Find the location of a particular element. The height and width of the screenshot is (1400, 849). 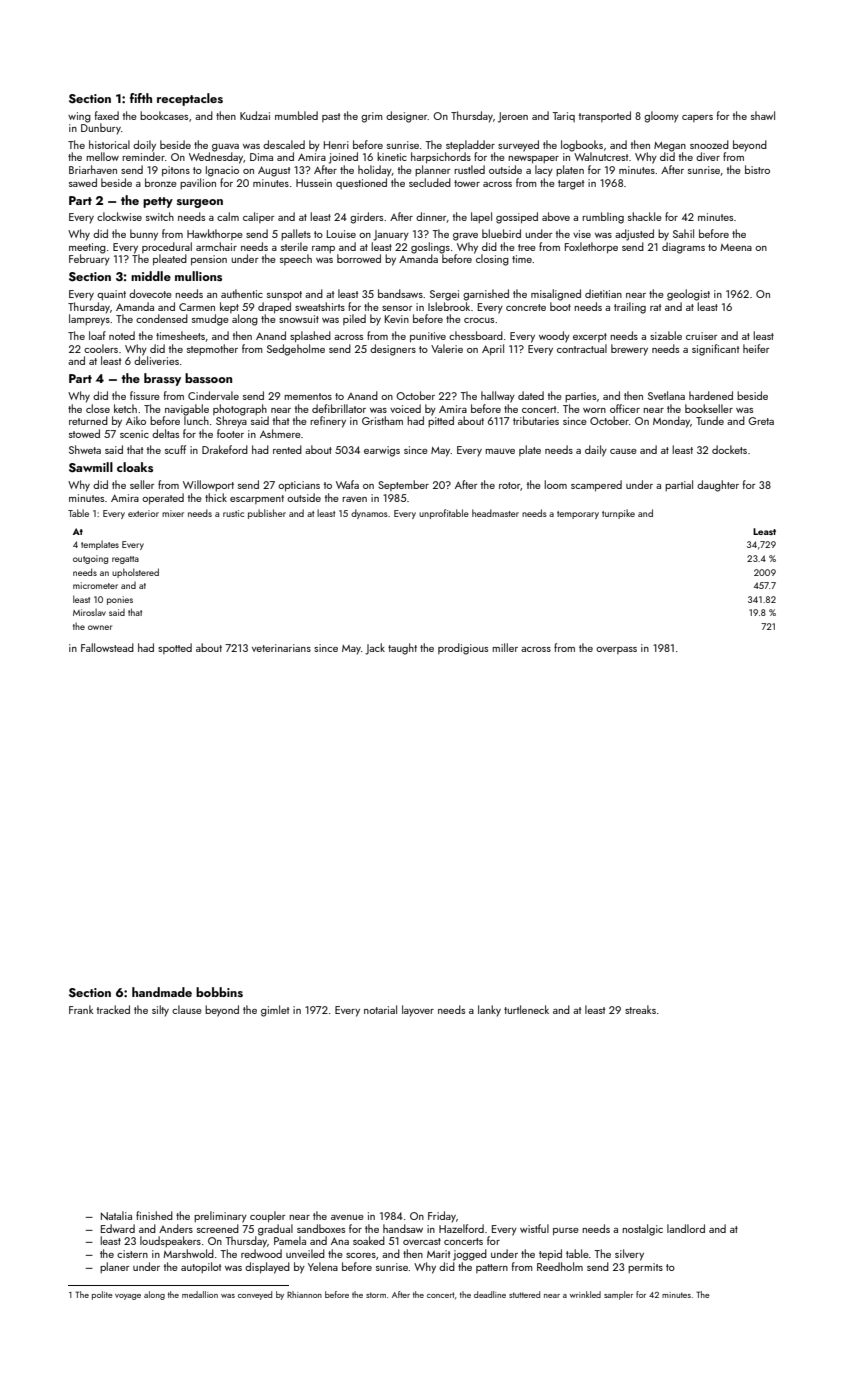

polite is located at coordinates (102, 1295).
